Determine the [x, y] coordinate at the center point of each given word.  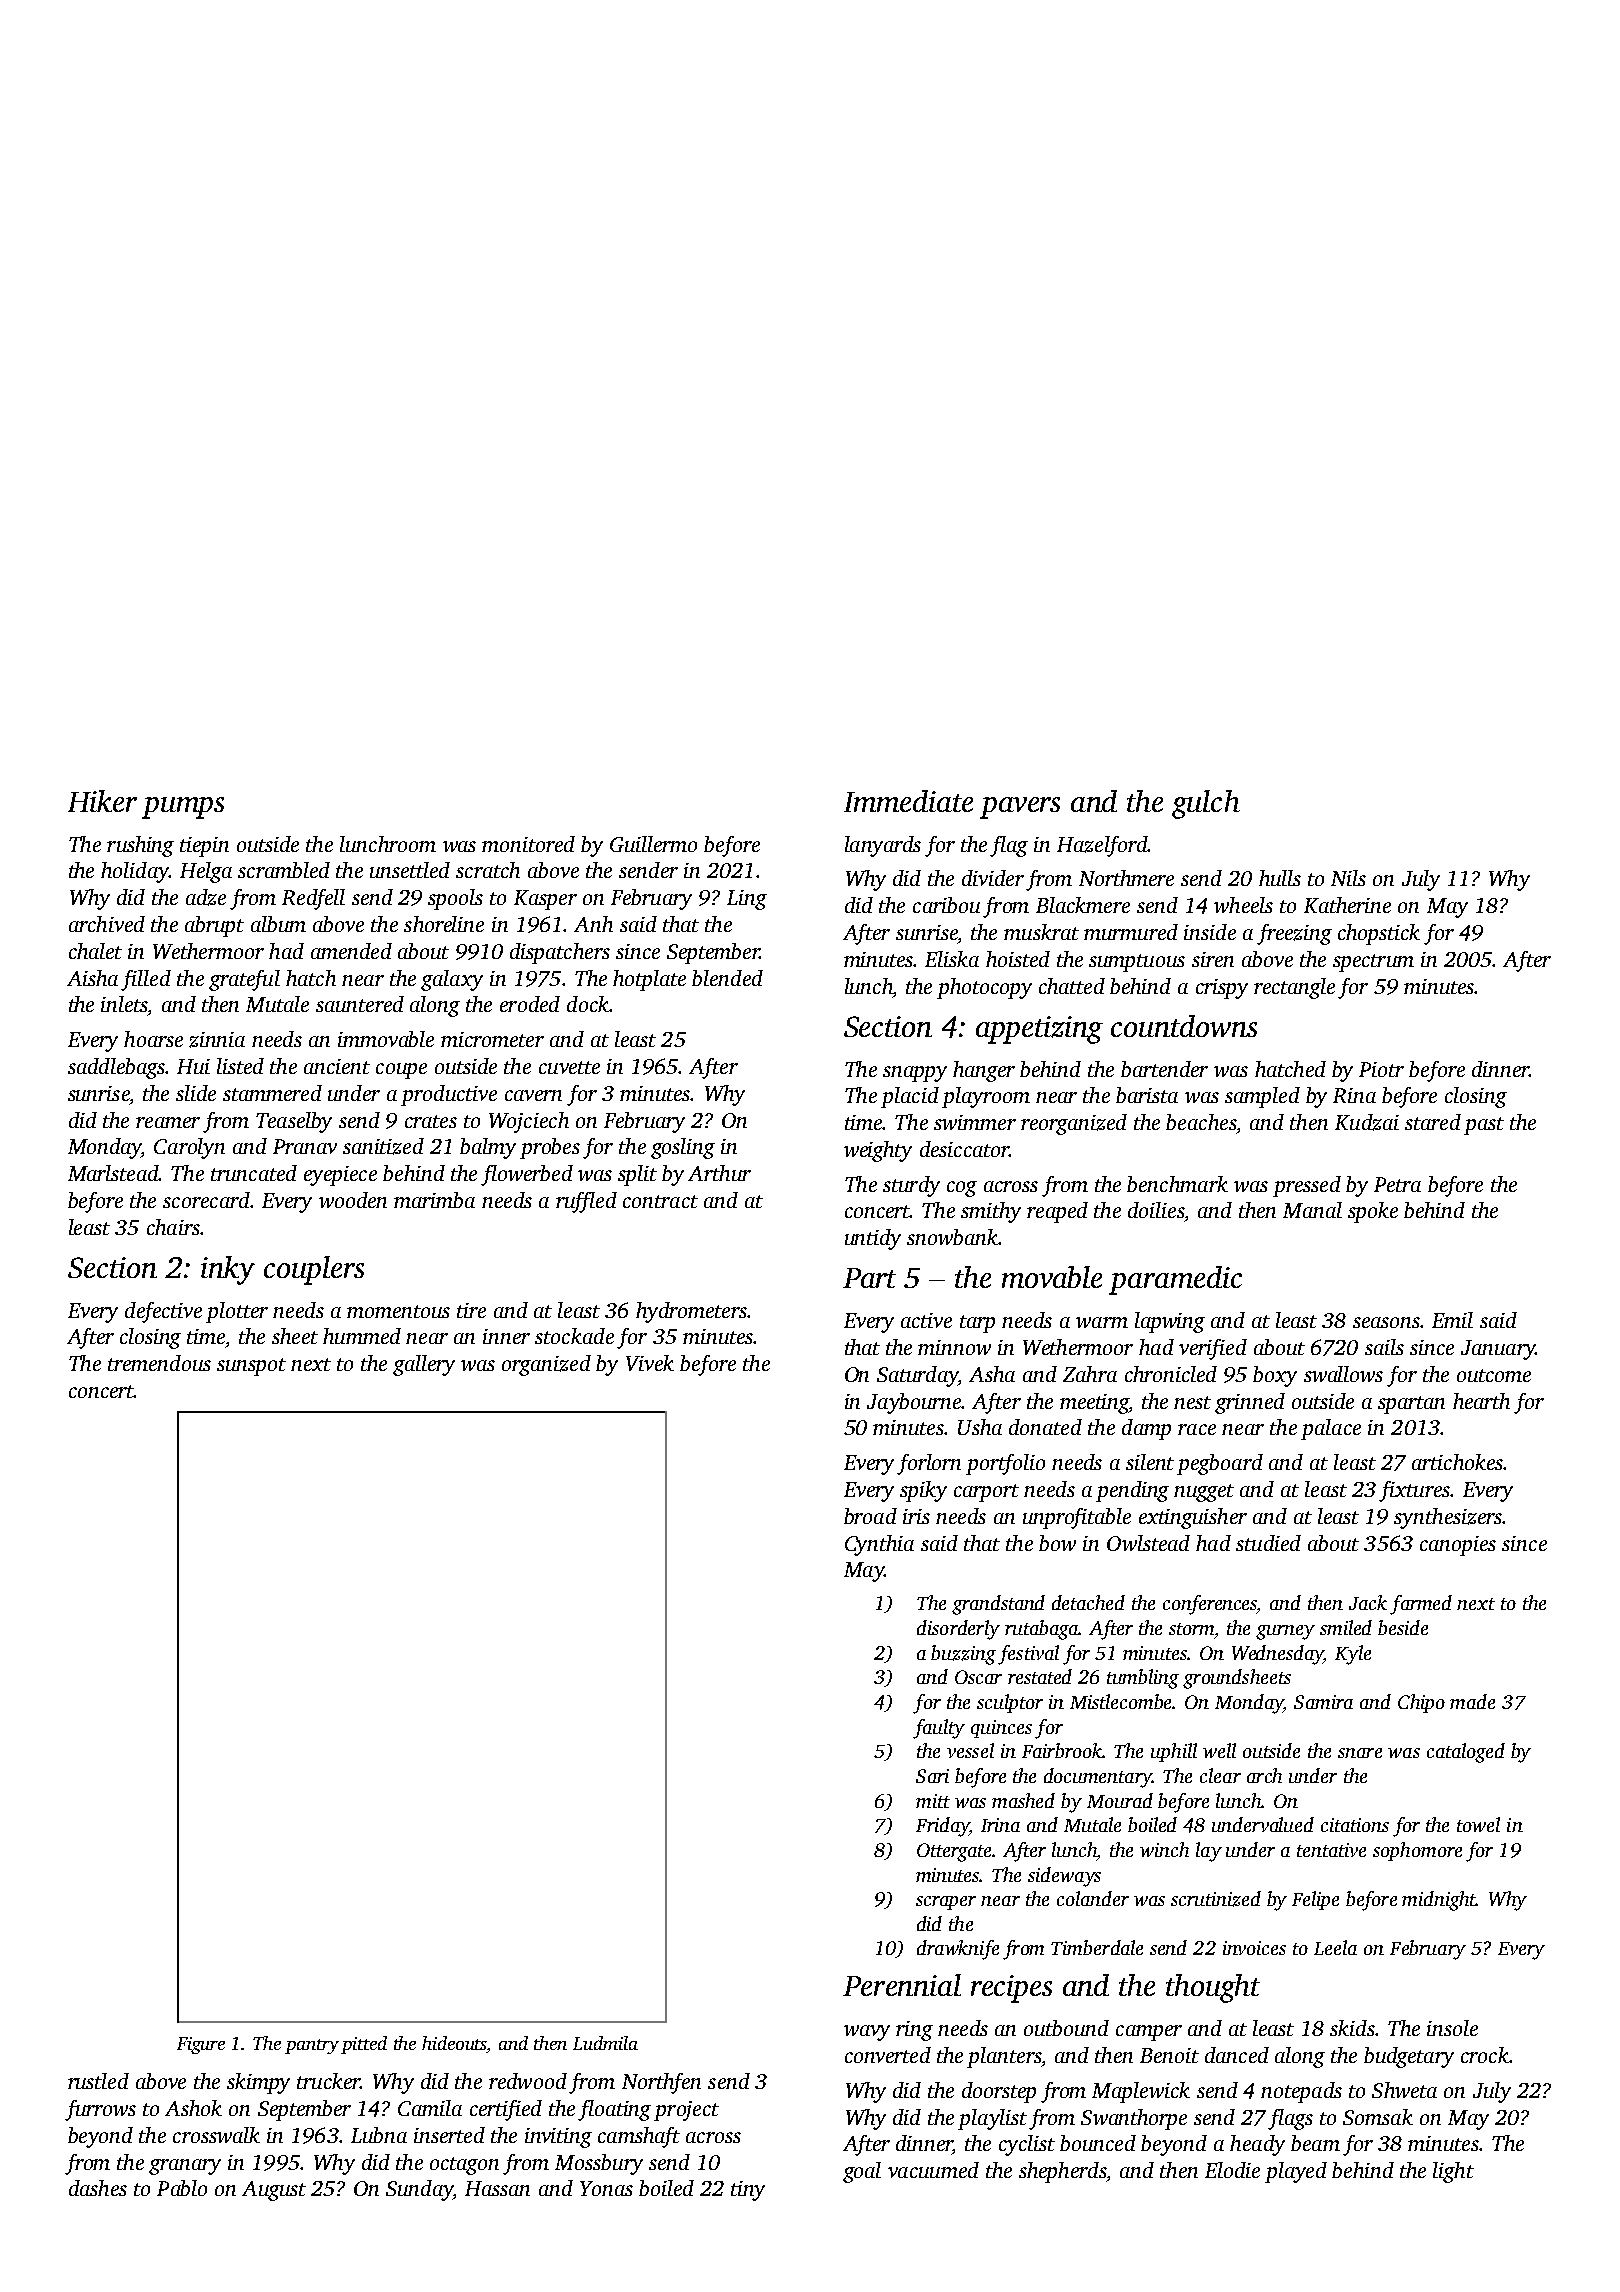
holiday [135, 872]
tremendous [159, 1363]
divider [993, 878]
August [274, 2191]
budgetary [1409, 2057]
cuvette [569, 1067]
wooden [353, 1200]
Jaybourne [914, 1403]
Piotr [1381, 1069]
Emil [1452, 1320]
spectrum [1373, 963]
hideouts [454, 2043]
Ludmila [605, 2043]
